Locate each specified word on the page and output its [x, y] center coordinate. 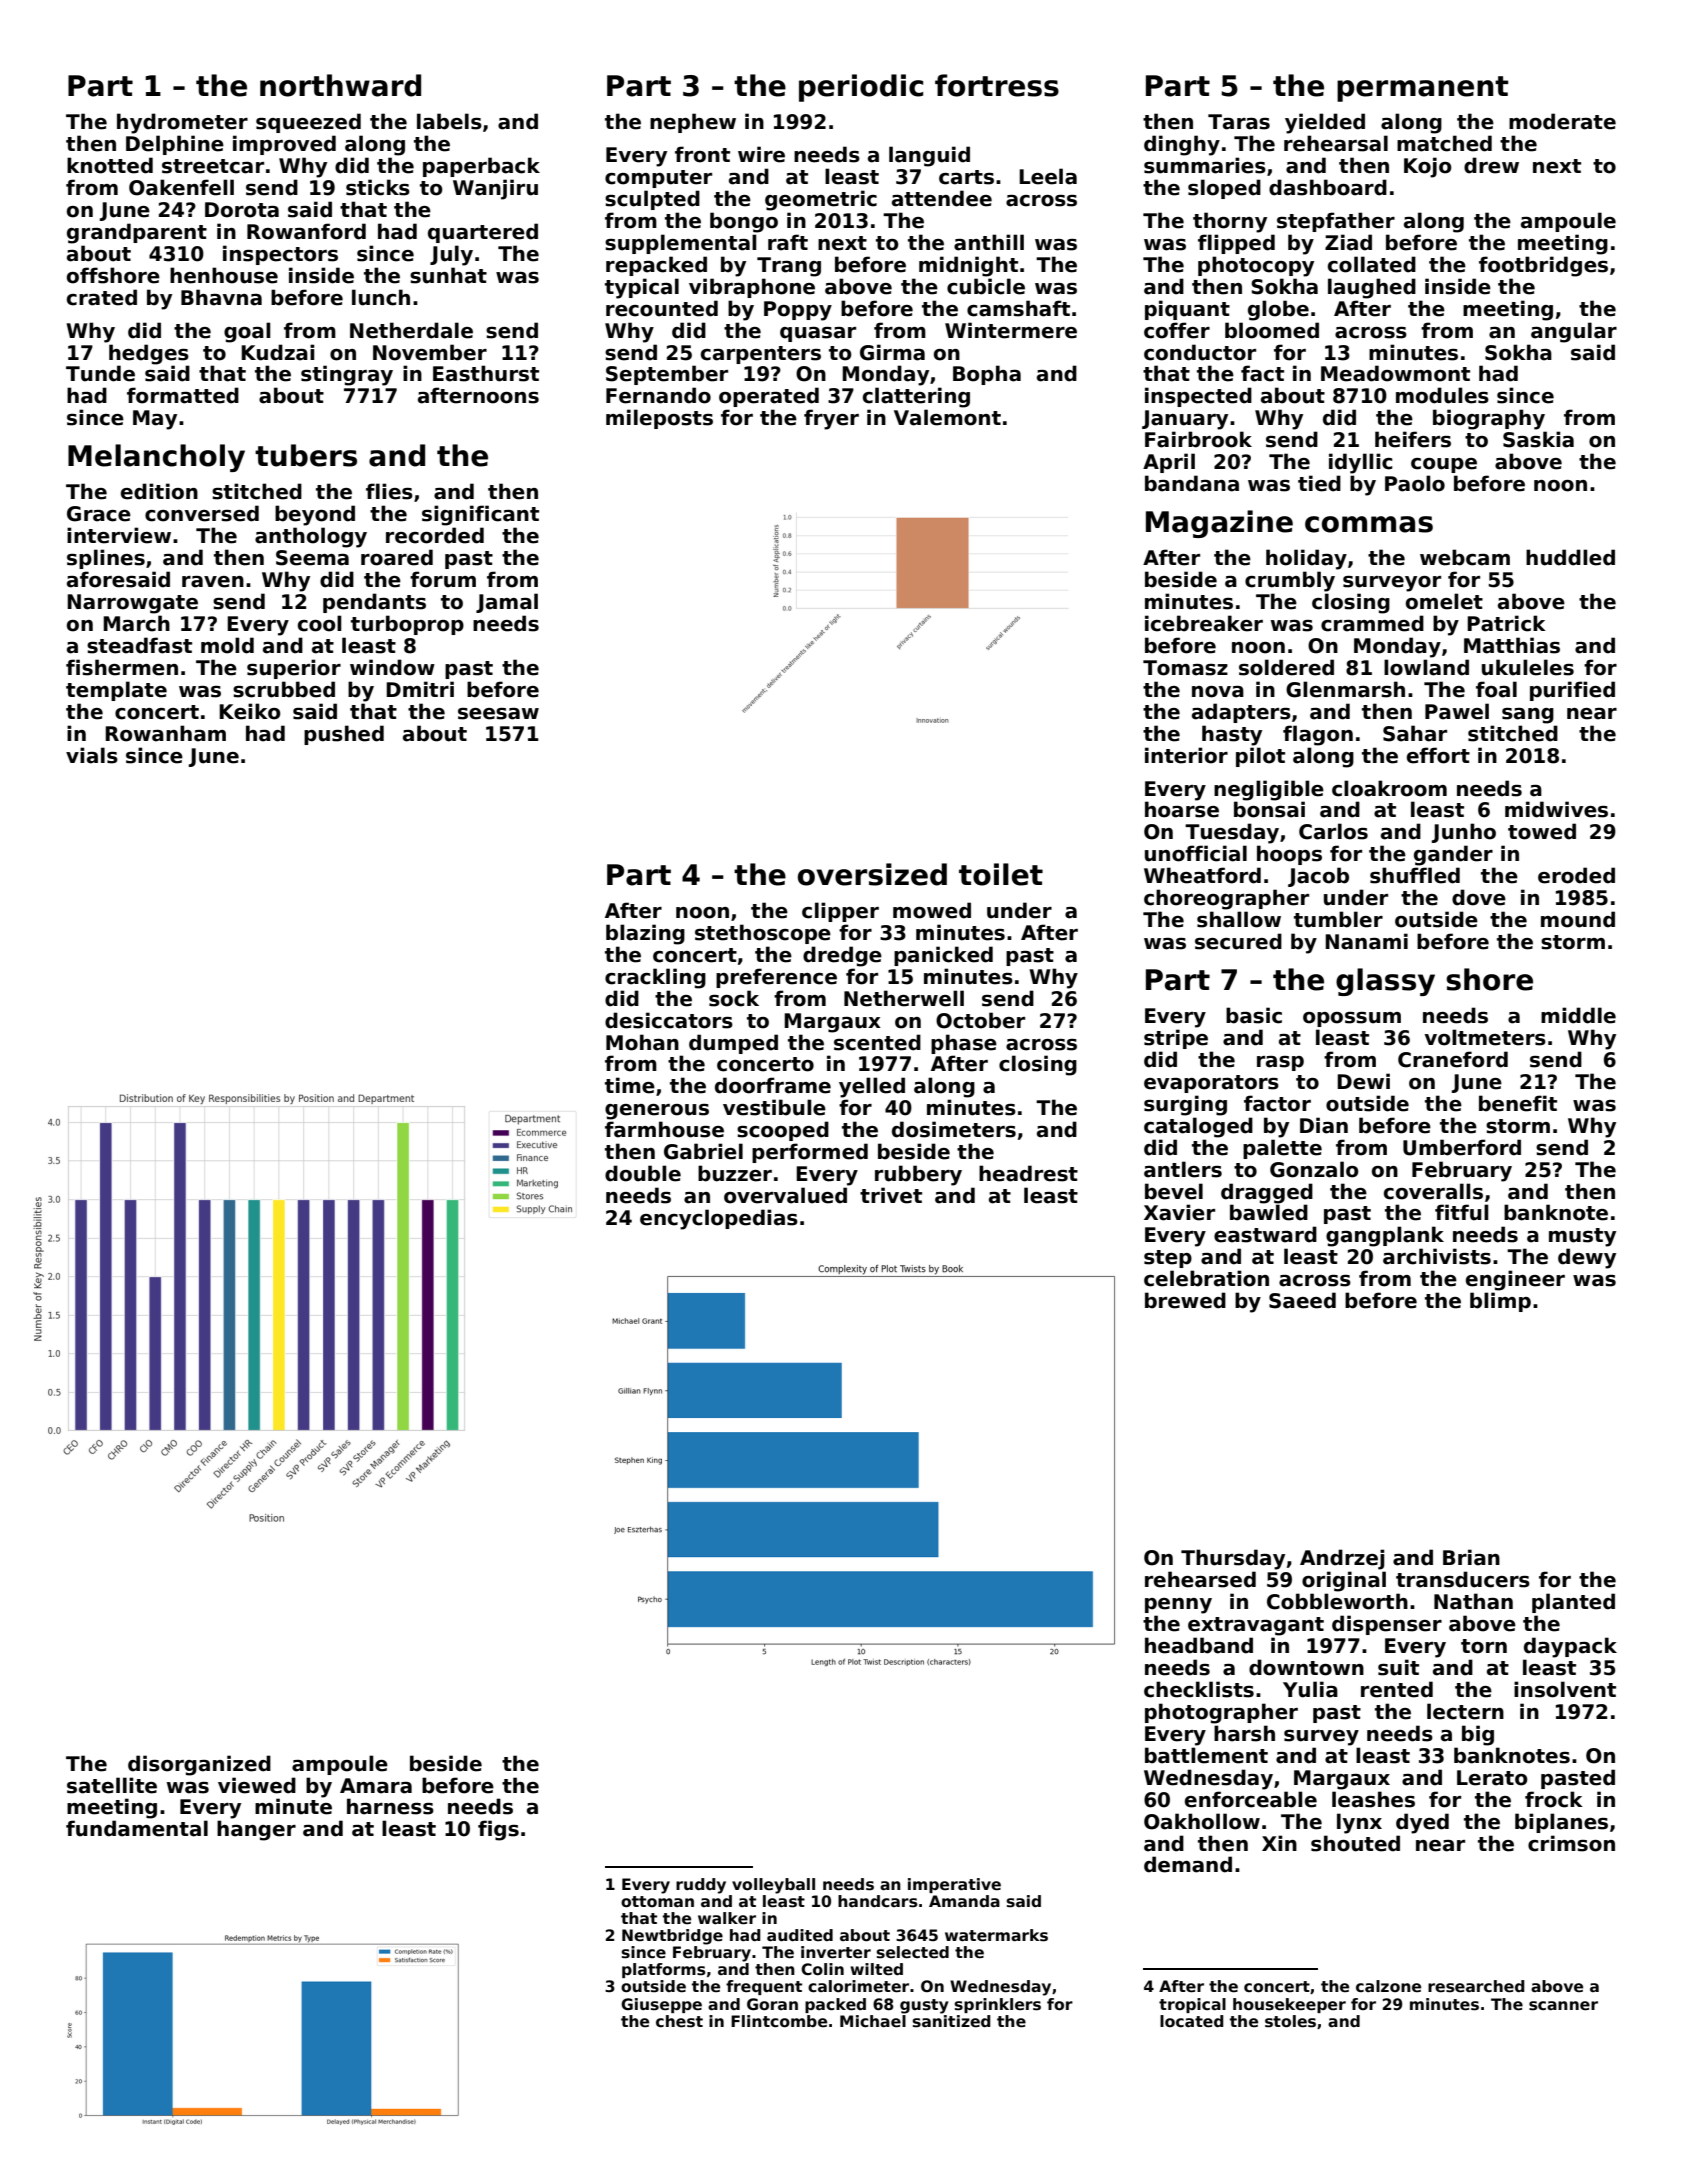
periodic [861, 88]
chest [679, 2021]
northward [340, 85]
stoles [1290, 2021]
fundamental [137, 1828]
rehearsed [1200, 1579]
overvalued [785, 1195]
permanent [1422, 89]
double [643, 1173]
